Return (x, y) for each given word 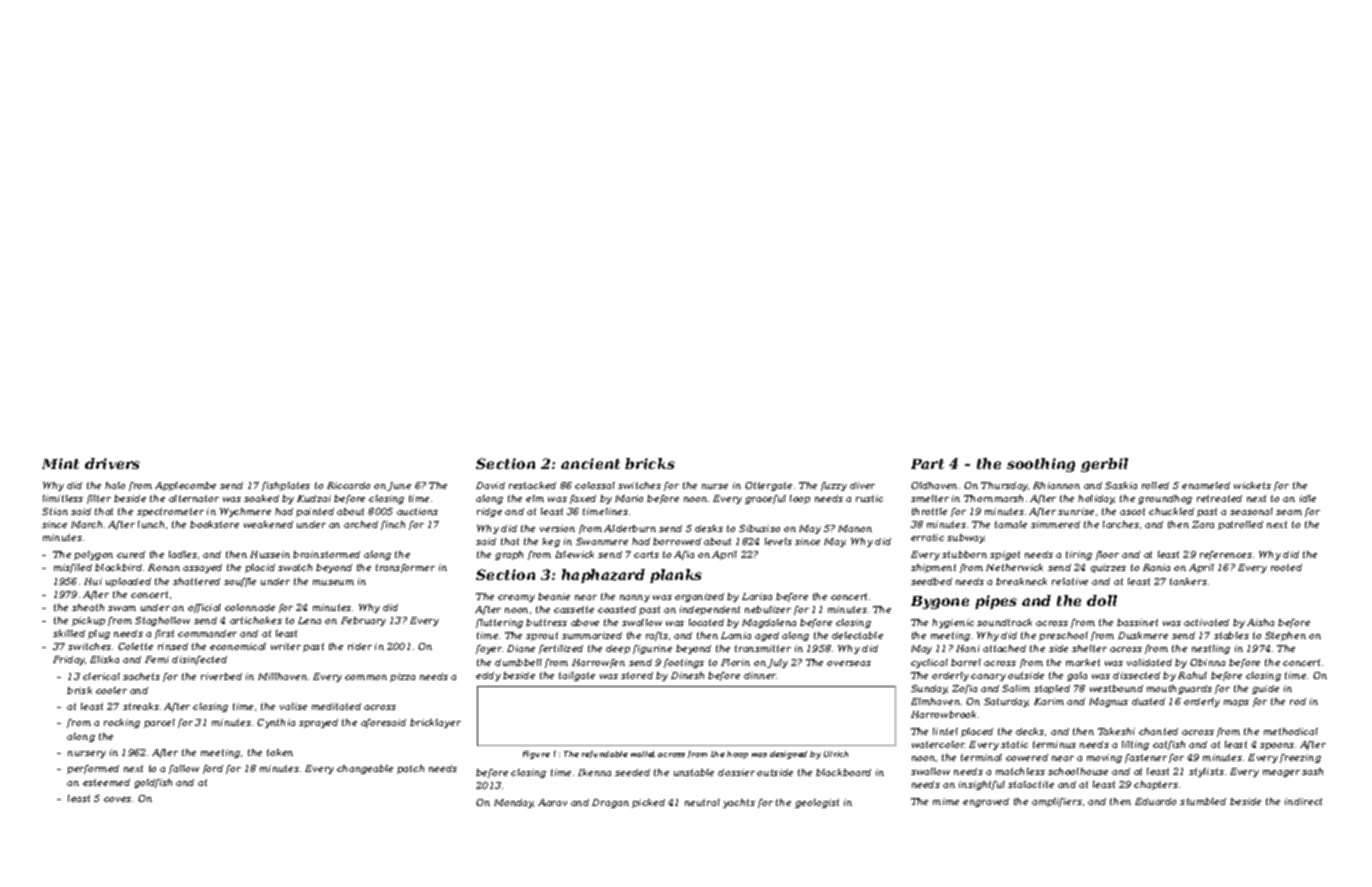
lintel (945, 731)
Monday (514, 803)
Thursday (1004, 486)
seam (1289, 512)
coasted (617, 609)
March (86, 524)
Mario (629, 498)
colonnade (250, 607)
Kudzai (314, 498)
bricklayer (435, 723)
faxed (583, 499)
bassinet (1137, 622)
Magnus (1108, 702)
